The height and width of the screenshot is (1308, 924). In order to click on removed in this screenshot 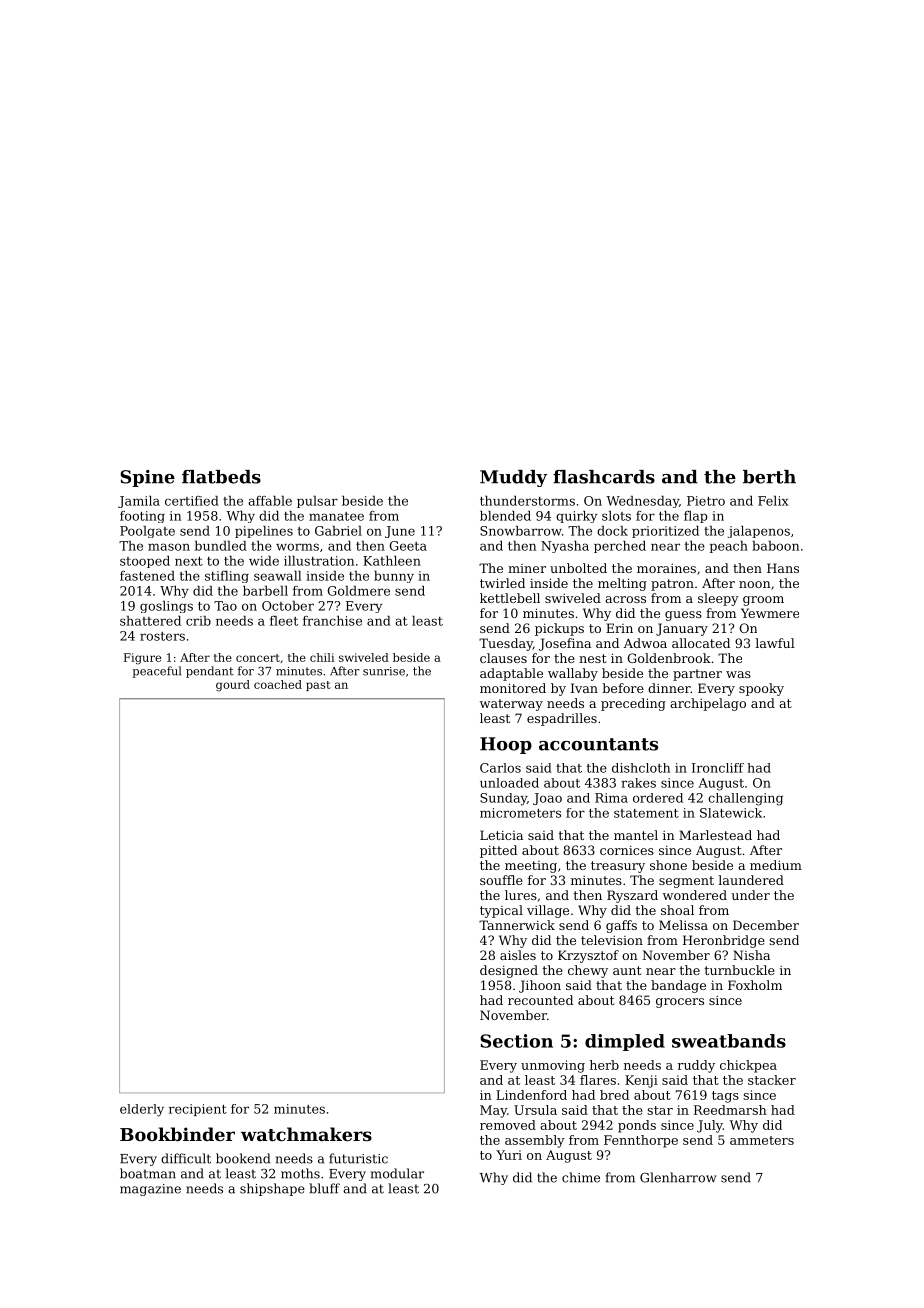, I will do `click(508, 1125)`.
